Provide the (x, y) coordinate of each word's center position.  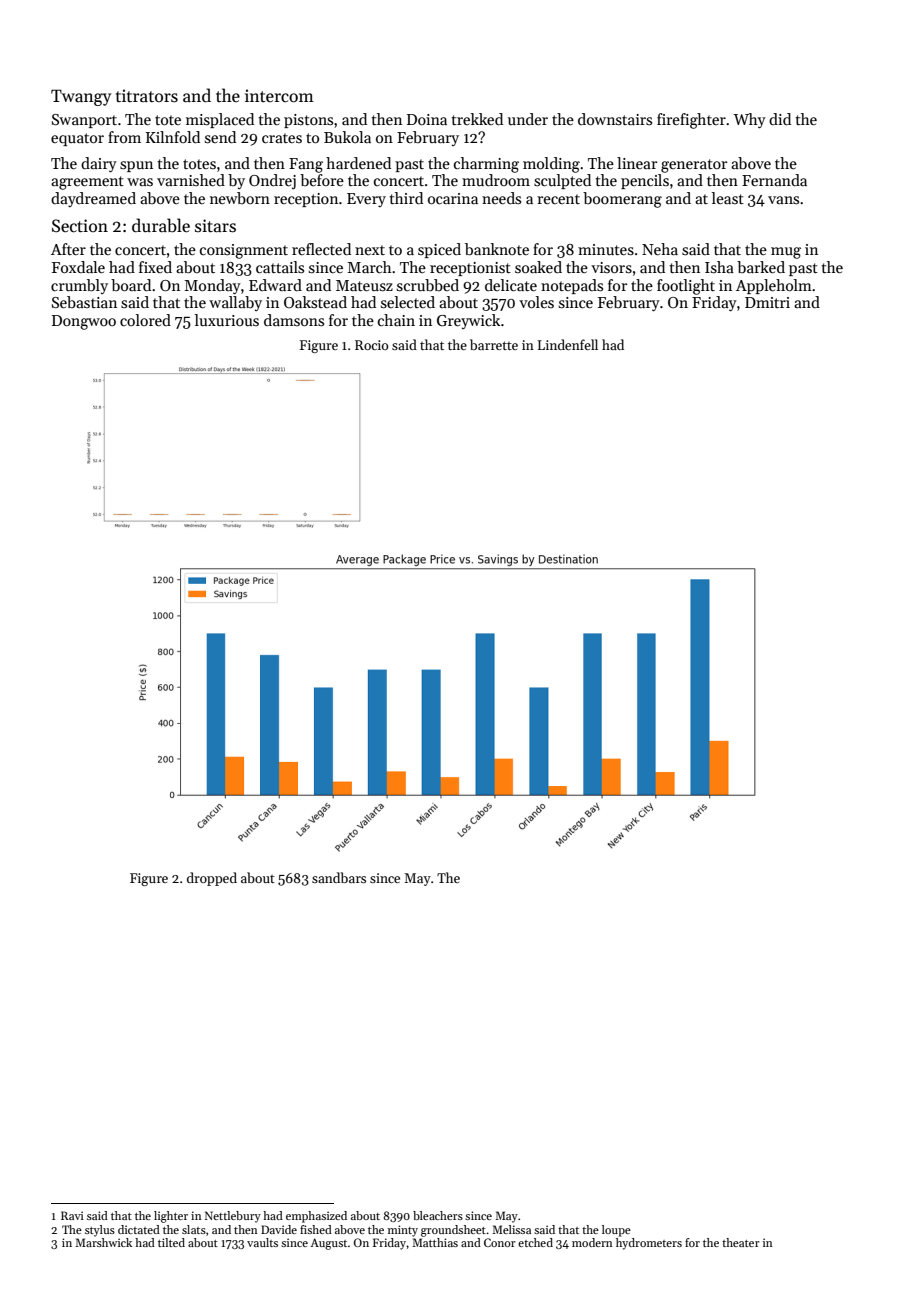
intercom (279, 96)
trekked (477, 119)
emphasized (316, 1217)
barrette (494, 344)
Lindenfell (568, 344)
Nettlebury (233, 1217)
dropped (212, 879)
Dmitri (767, 302)
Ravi (72, 1215)
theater (741, 1242)
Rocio (372, 345)
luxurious (227, 320)
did (780, 119)
